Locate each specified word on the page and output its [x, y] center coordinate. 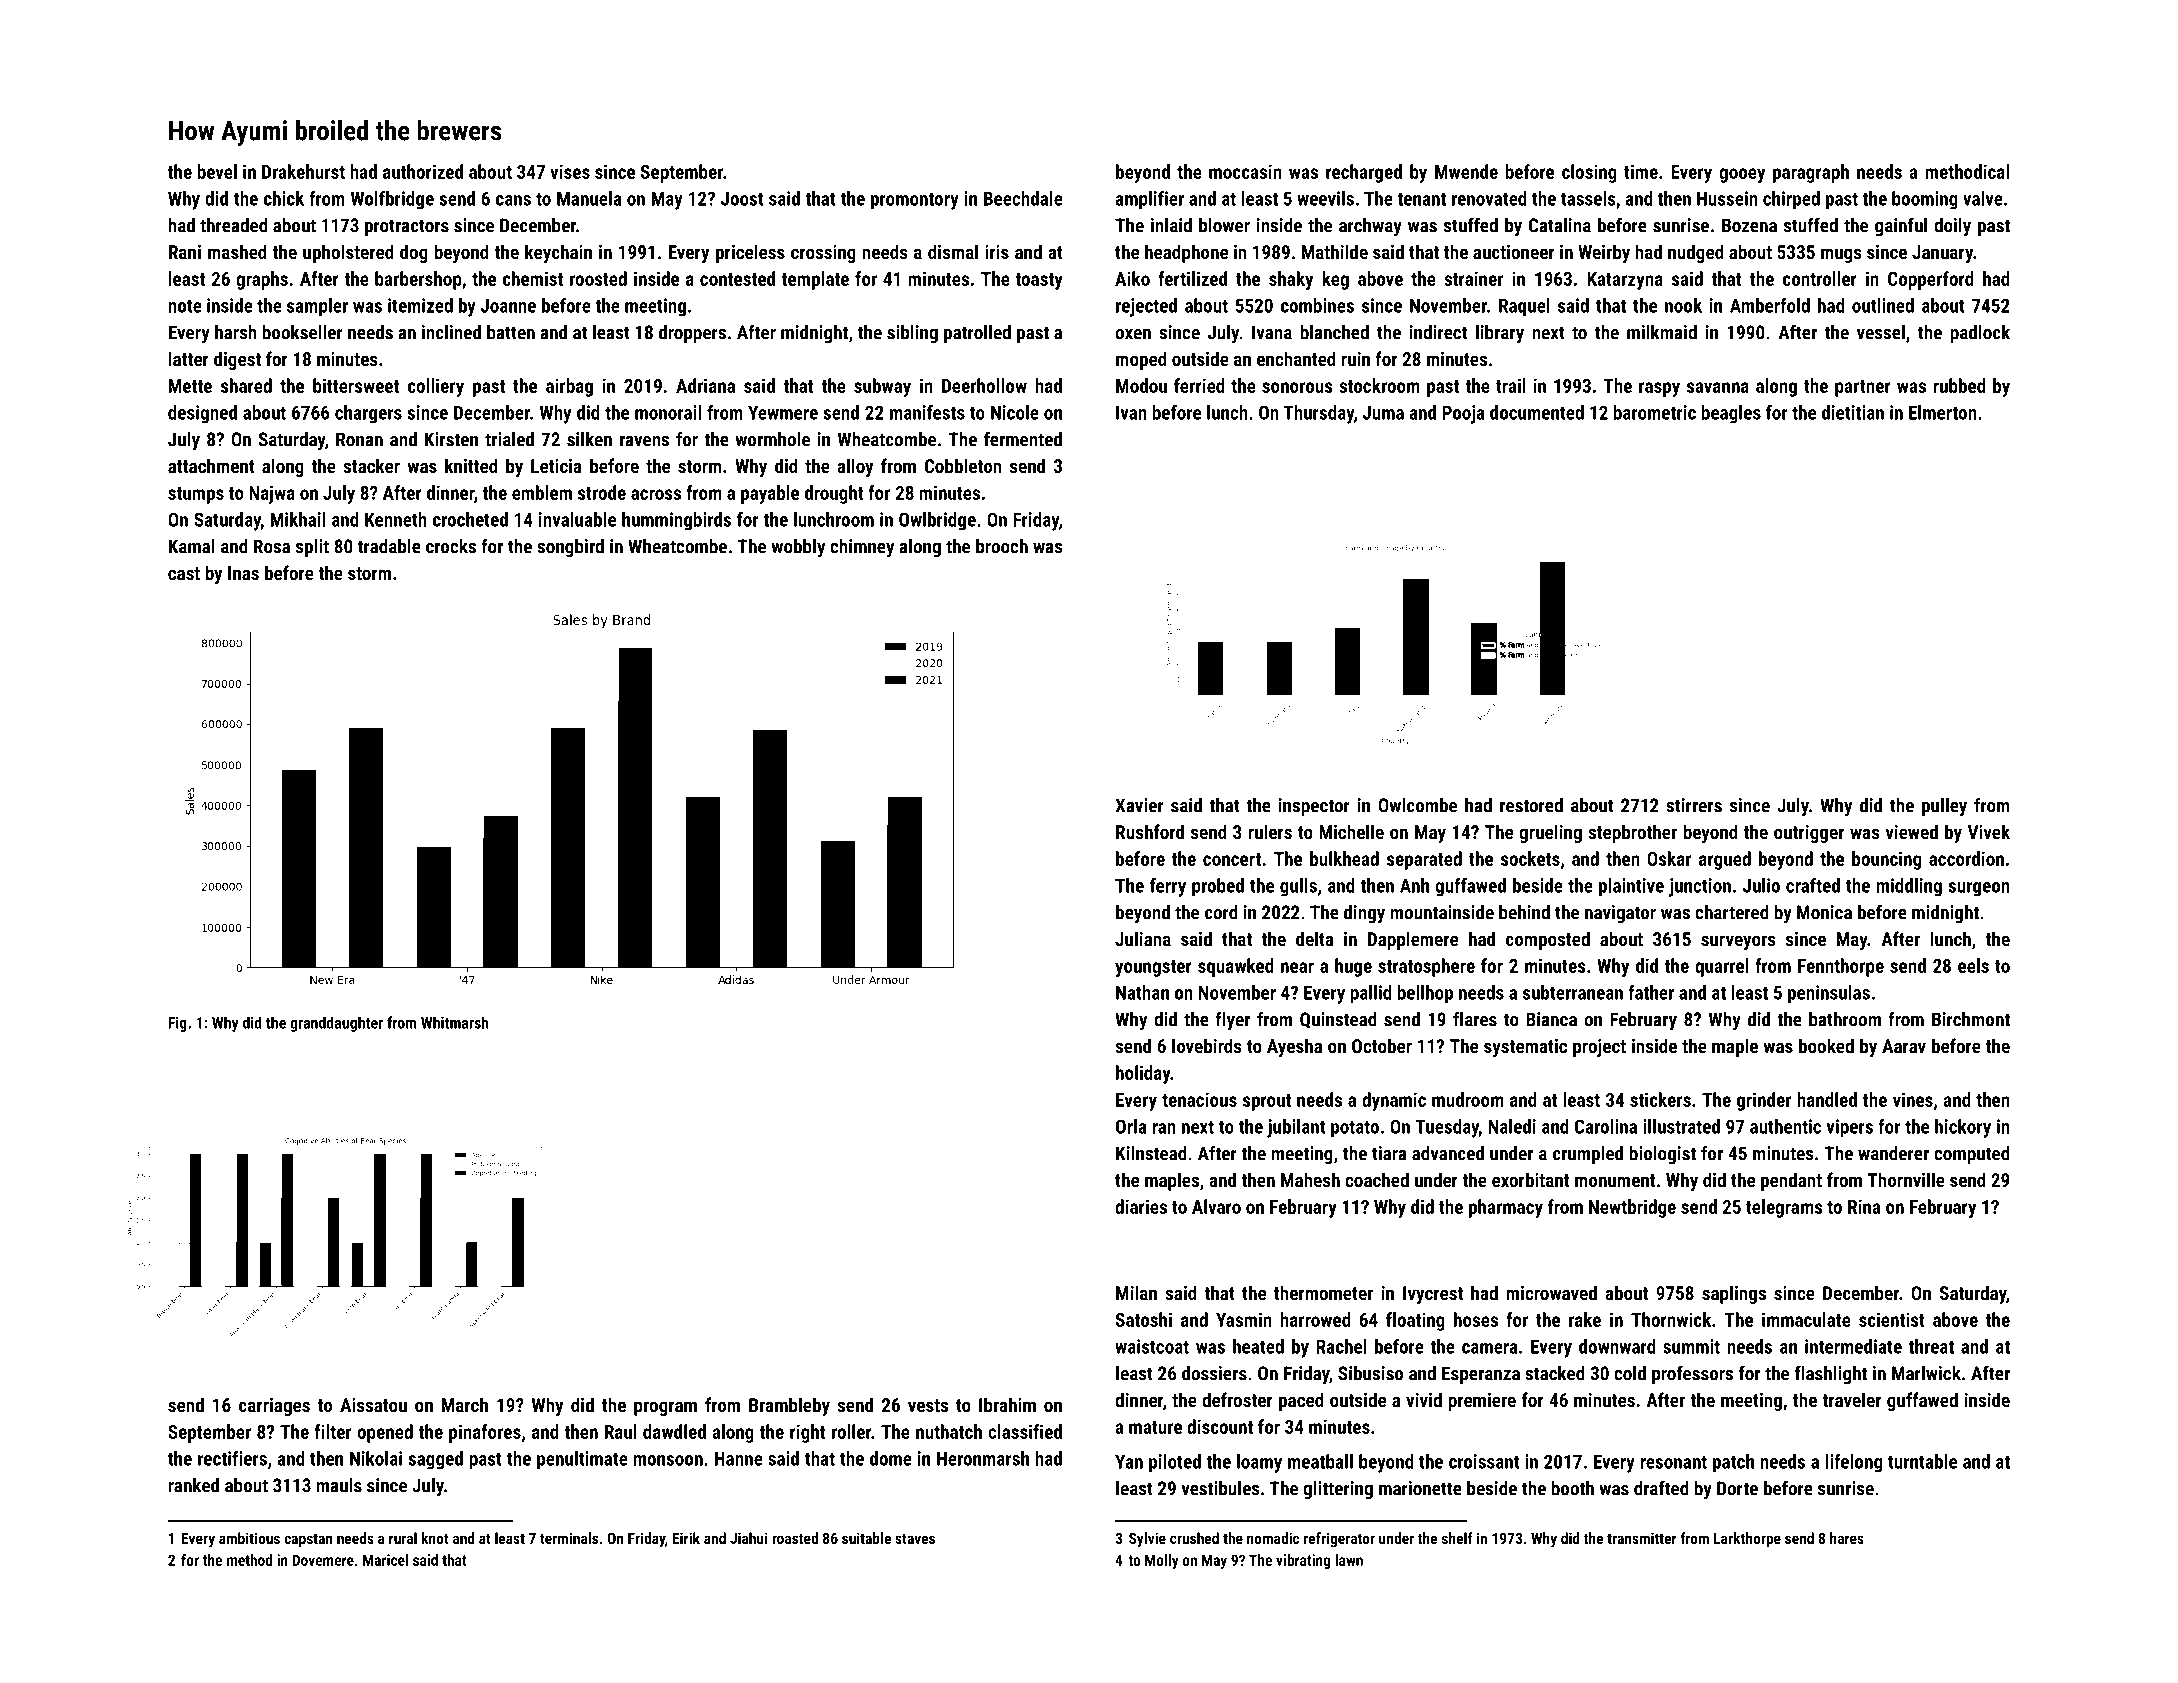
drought [834, 494]
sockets [1530, 858]
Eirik [686, 1538]
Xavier [1139, 805]
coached [1377, 1179]
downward [1617, 1346]
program [665, 1408]
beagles [1731, 414]
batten [511, 332]
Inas [243, 573]
